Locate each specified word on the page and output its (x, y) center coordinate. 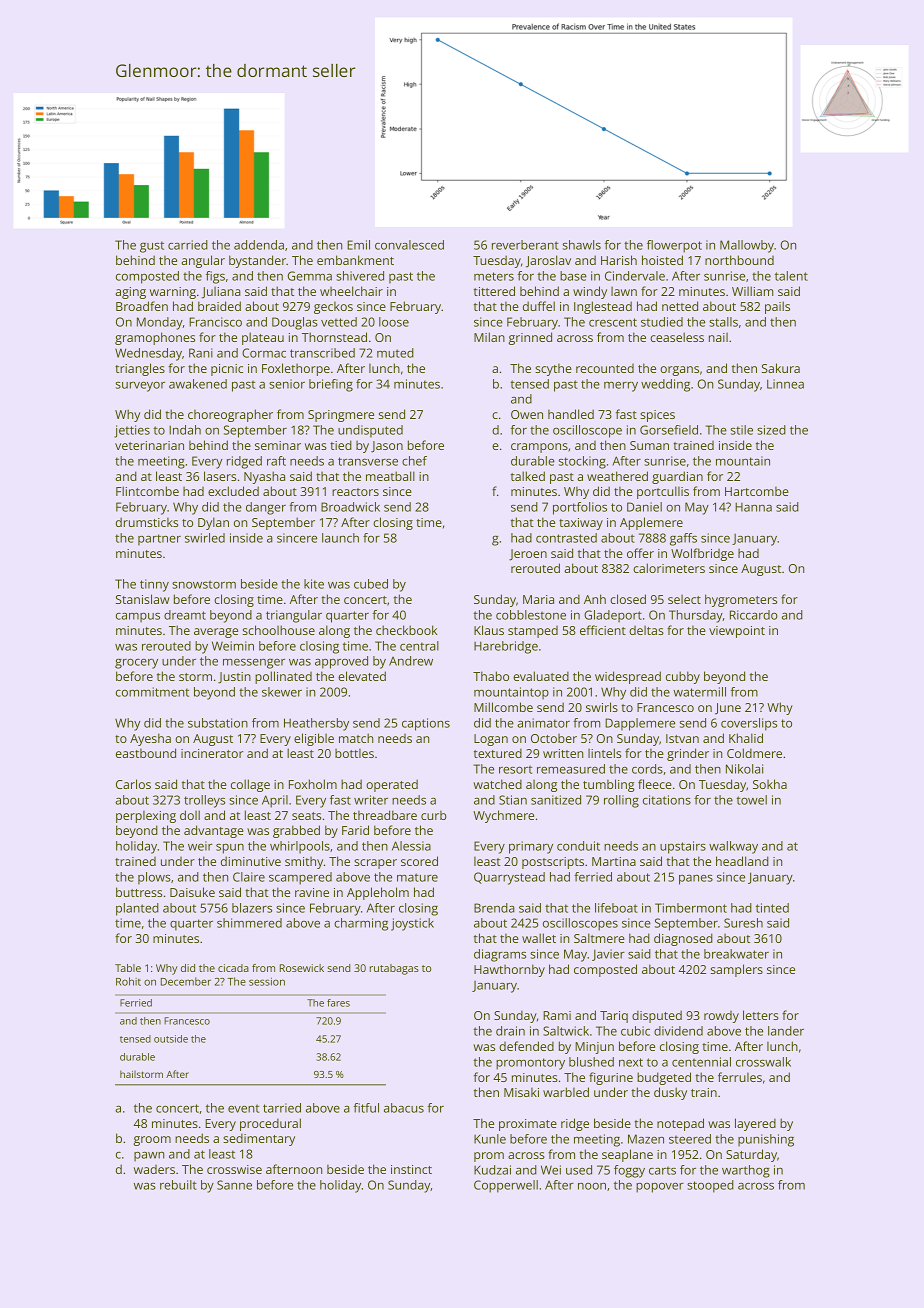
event (243, 1108)
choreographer (230, 415)
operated (392, 785)
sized (771, 430)
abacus (404, 1108)
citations (667, 800)
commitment (152, 692)
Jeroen (528, 555)
